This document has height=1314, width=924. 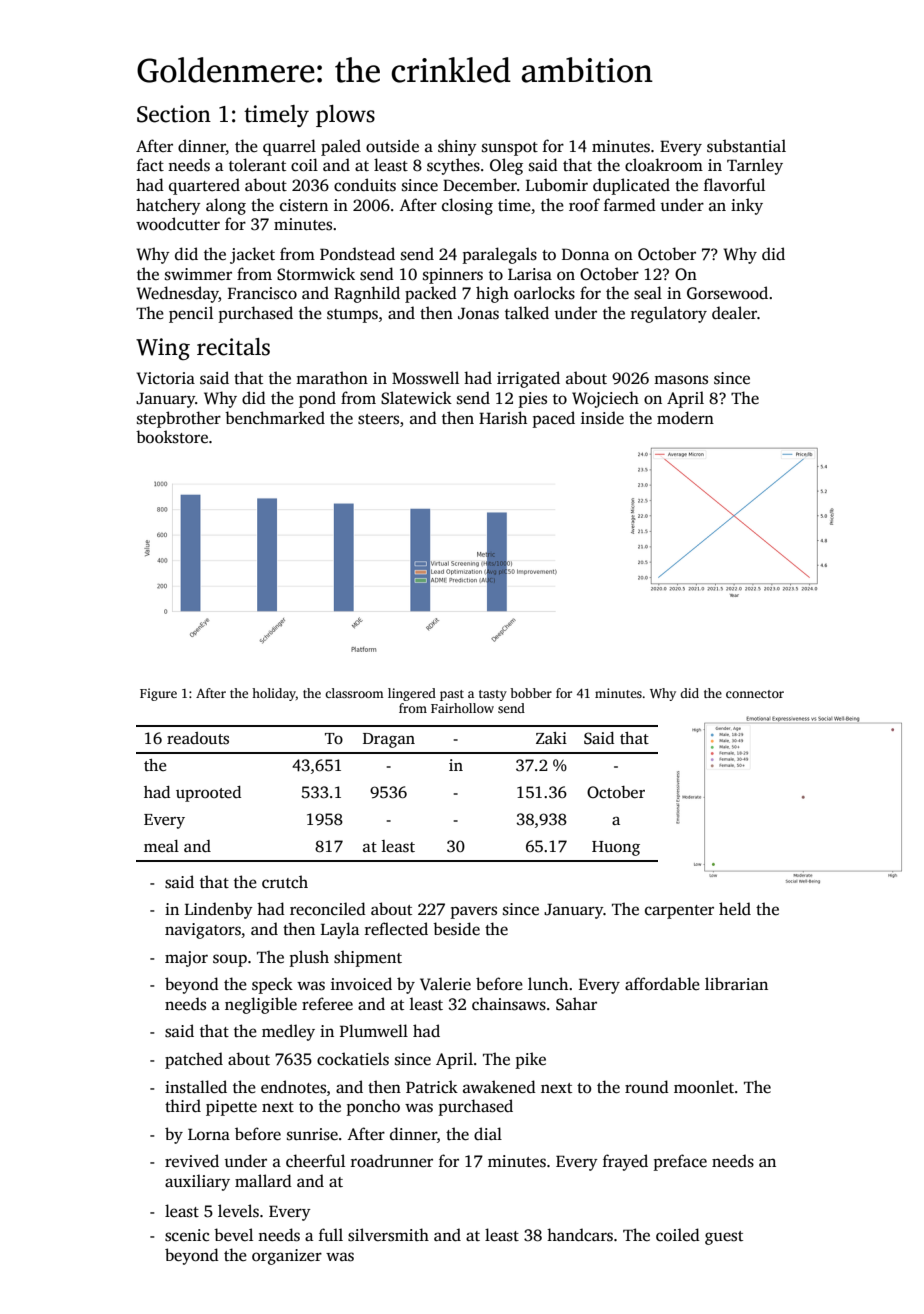 I want to click on Tarnley, so click(x=755, y=166).
